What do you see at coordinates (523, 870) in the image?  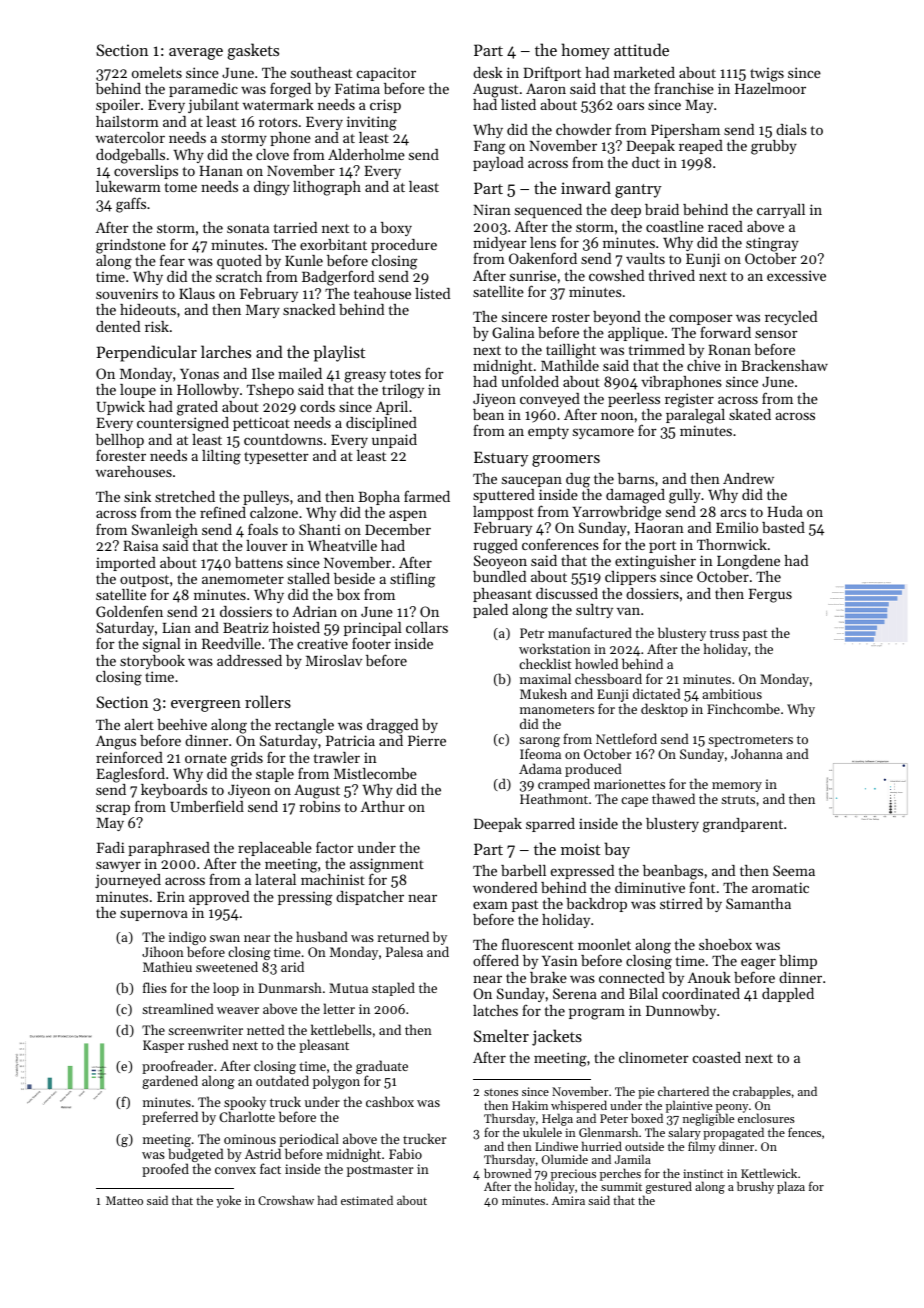 I see `barbell` at bounding box center [523, 870].
